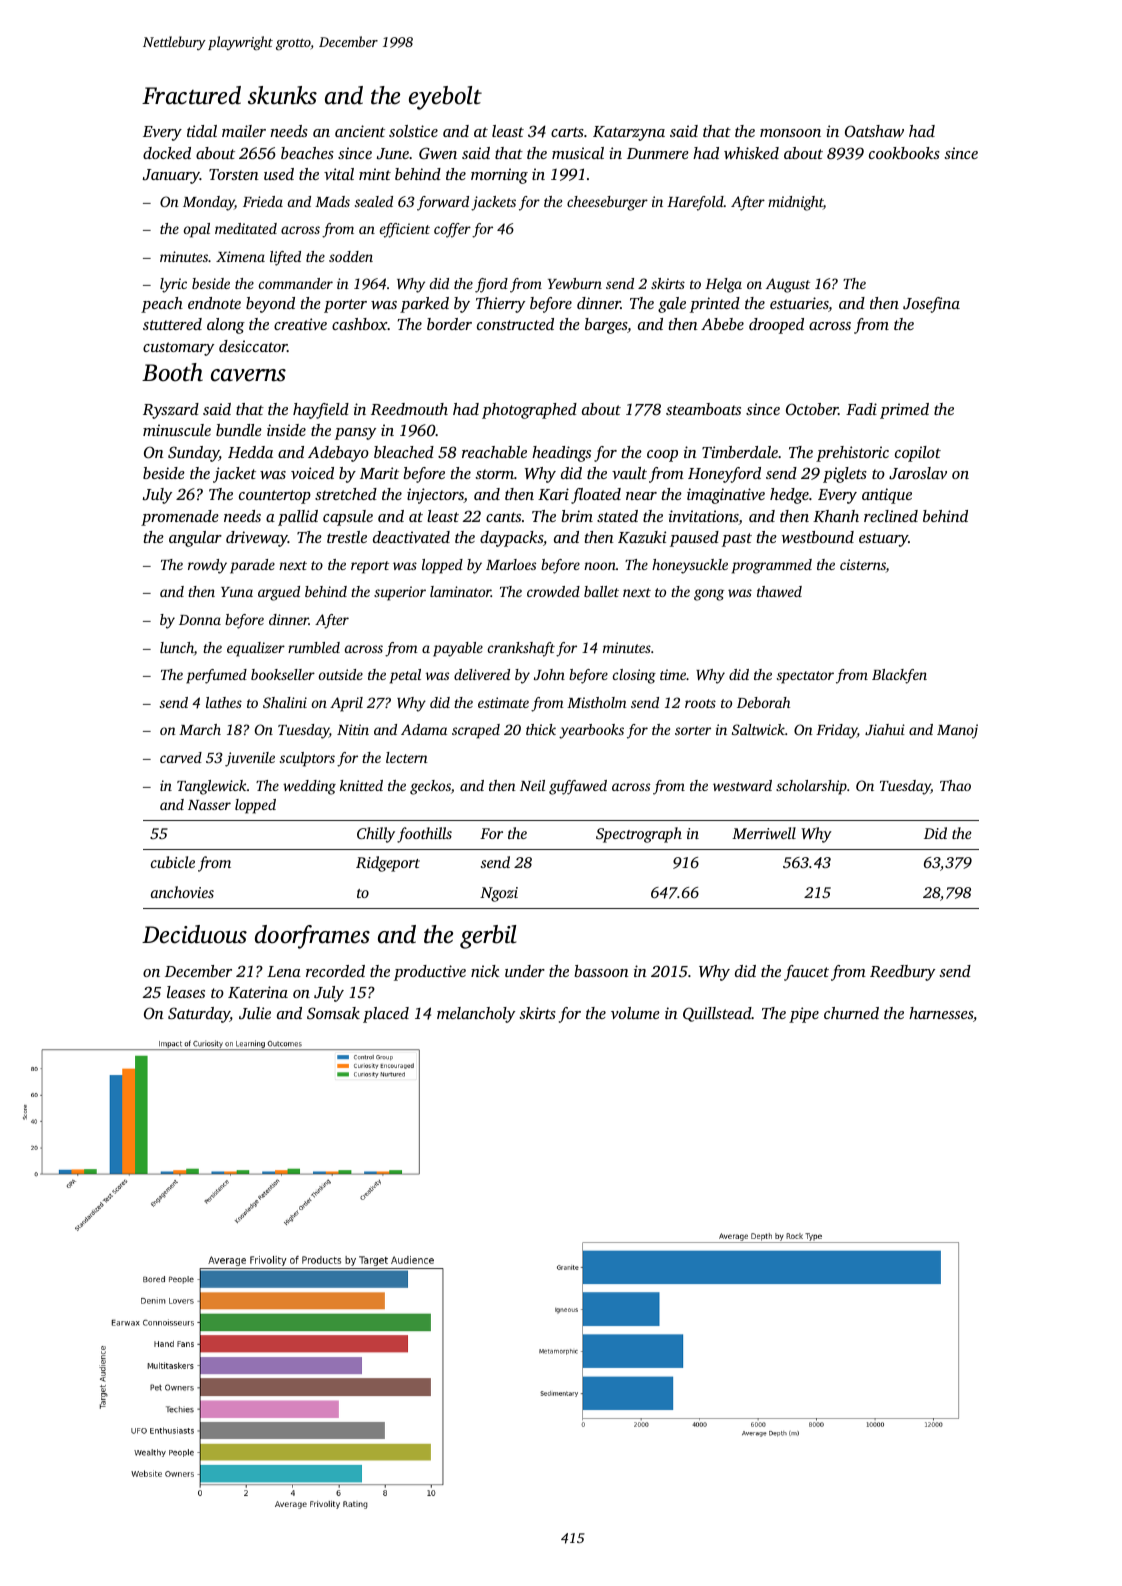 The width and height of the document is (1122, 1586). Describe the element at coordinates (931, 305) in the document. I see `Josefina` at that location.
